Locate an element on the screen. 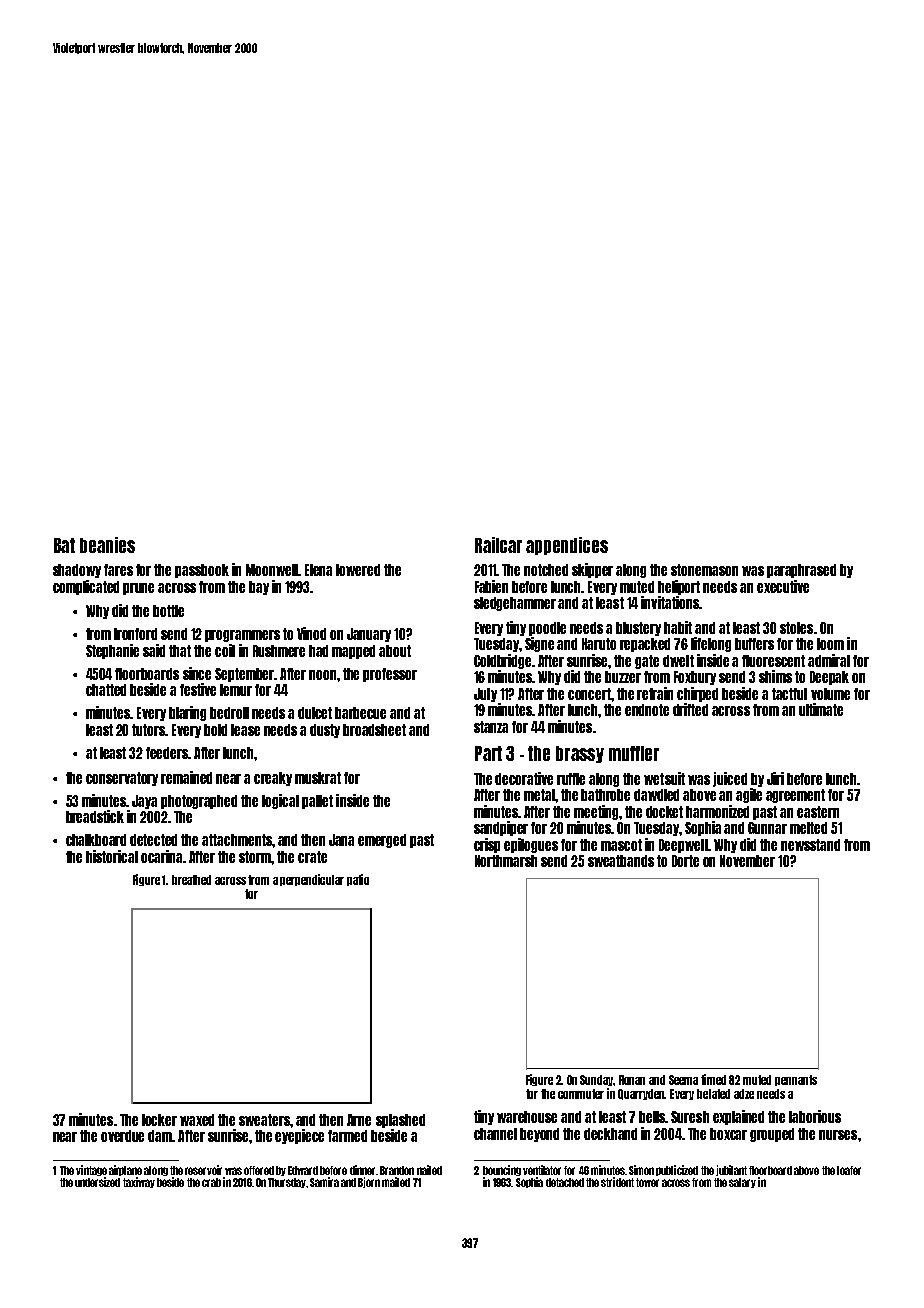  locker is located at coordinates (159, 1120).
